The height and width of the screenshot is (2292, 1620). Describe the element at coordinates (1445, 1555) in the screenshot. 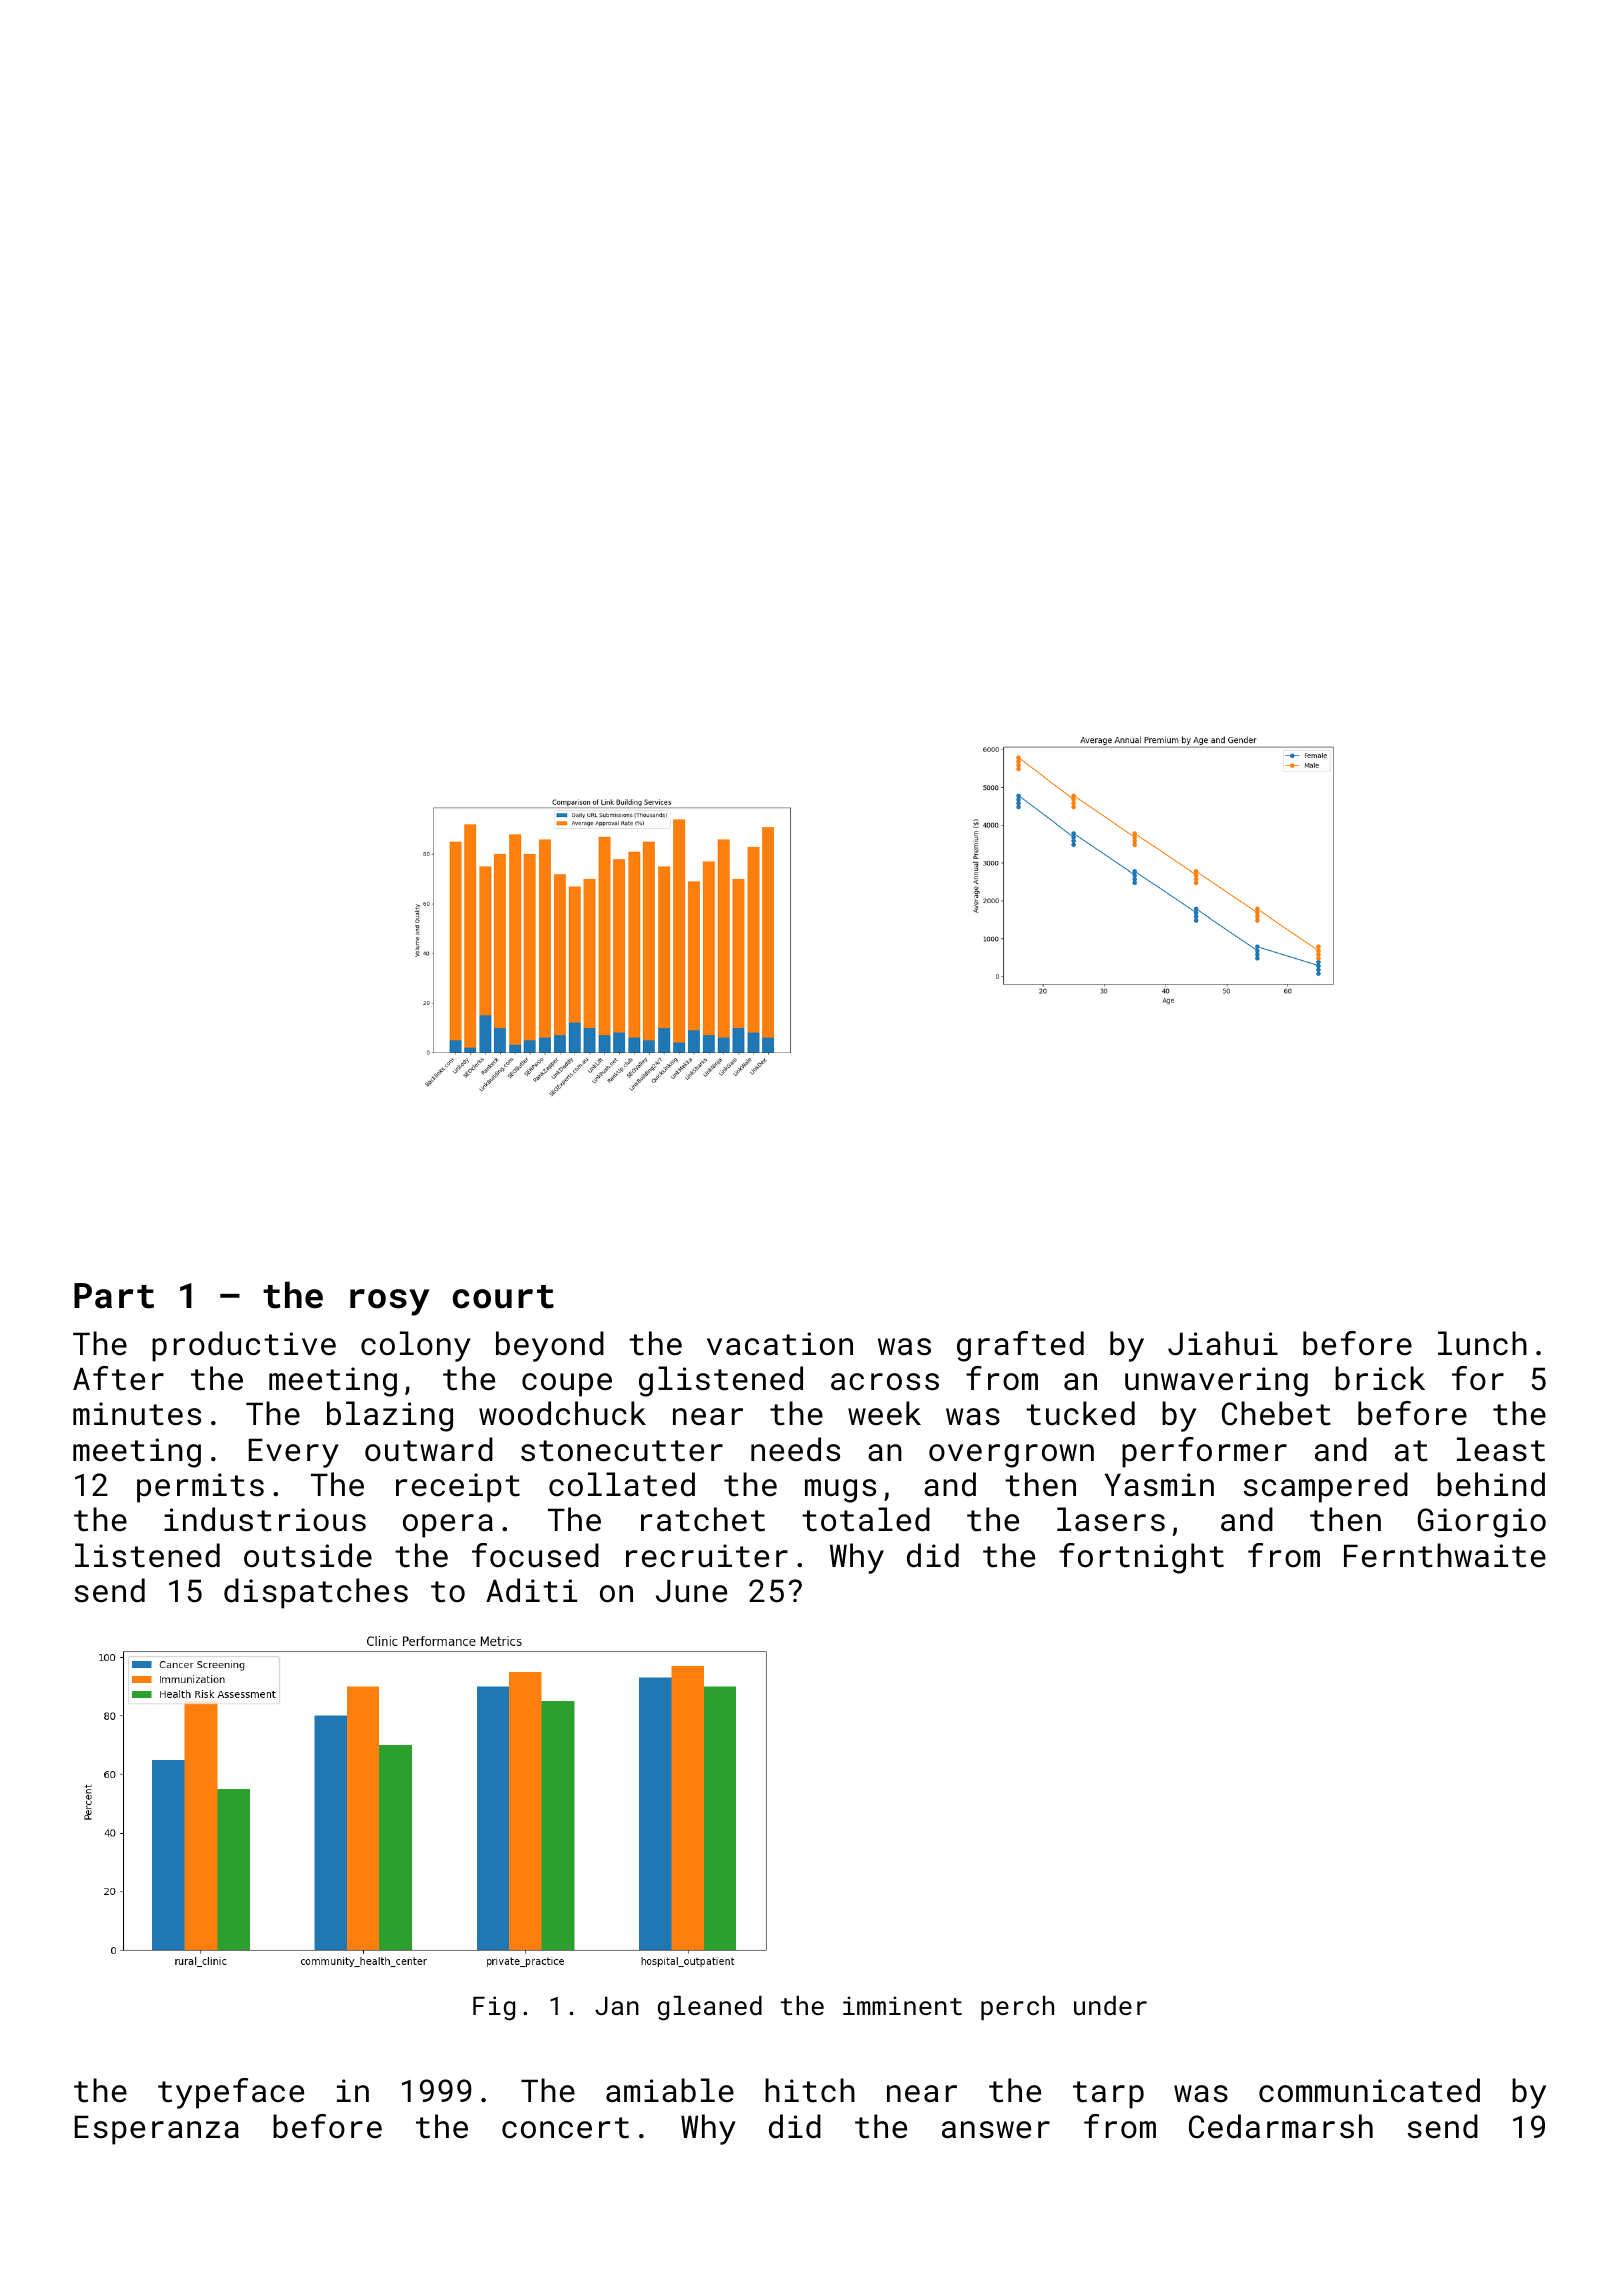

I see `Fernthwaite` at that location.
